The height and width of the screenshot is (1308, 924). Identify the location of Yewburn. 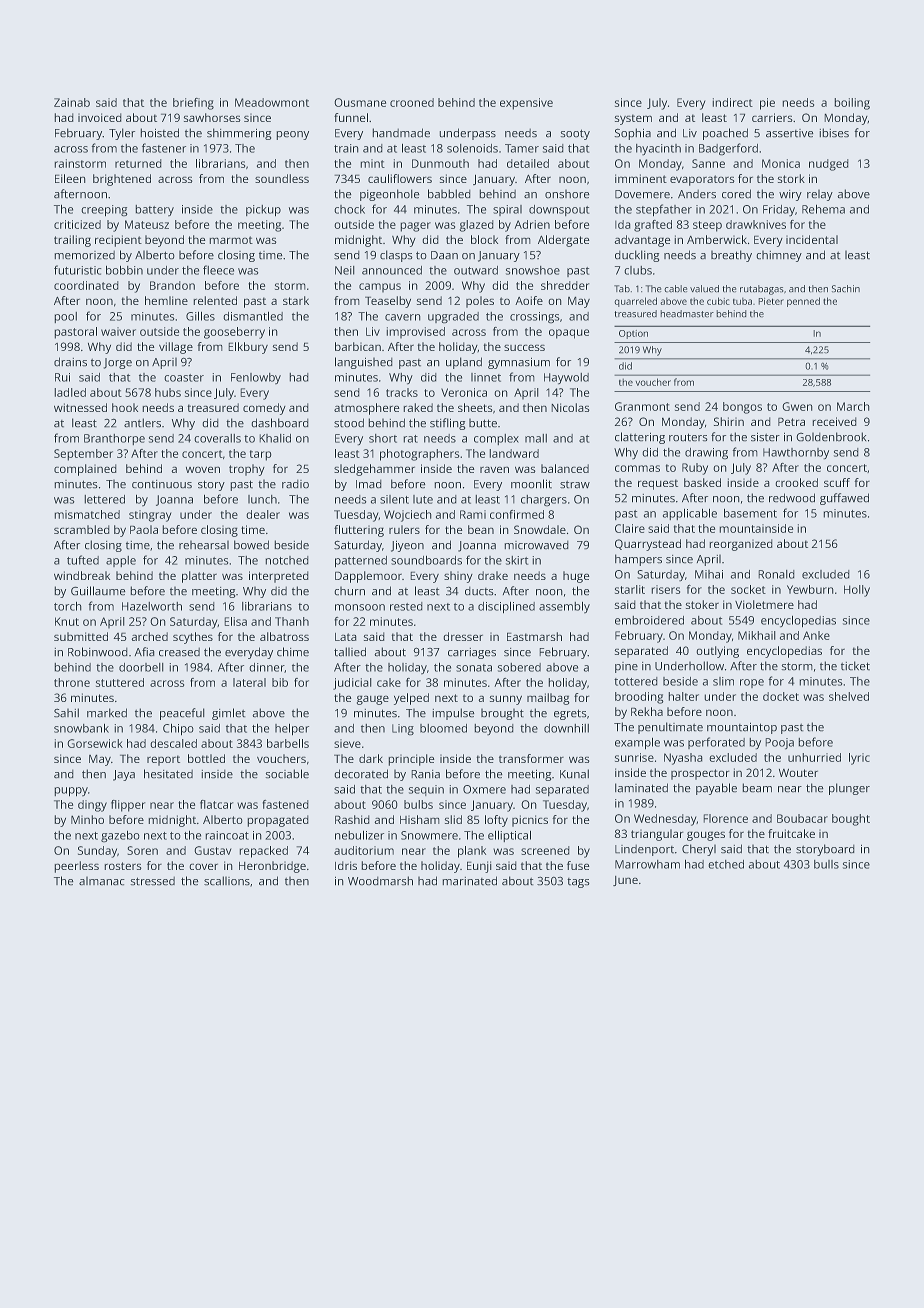
(810, 589).
